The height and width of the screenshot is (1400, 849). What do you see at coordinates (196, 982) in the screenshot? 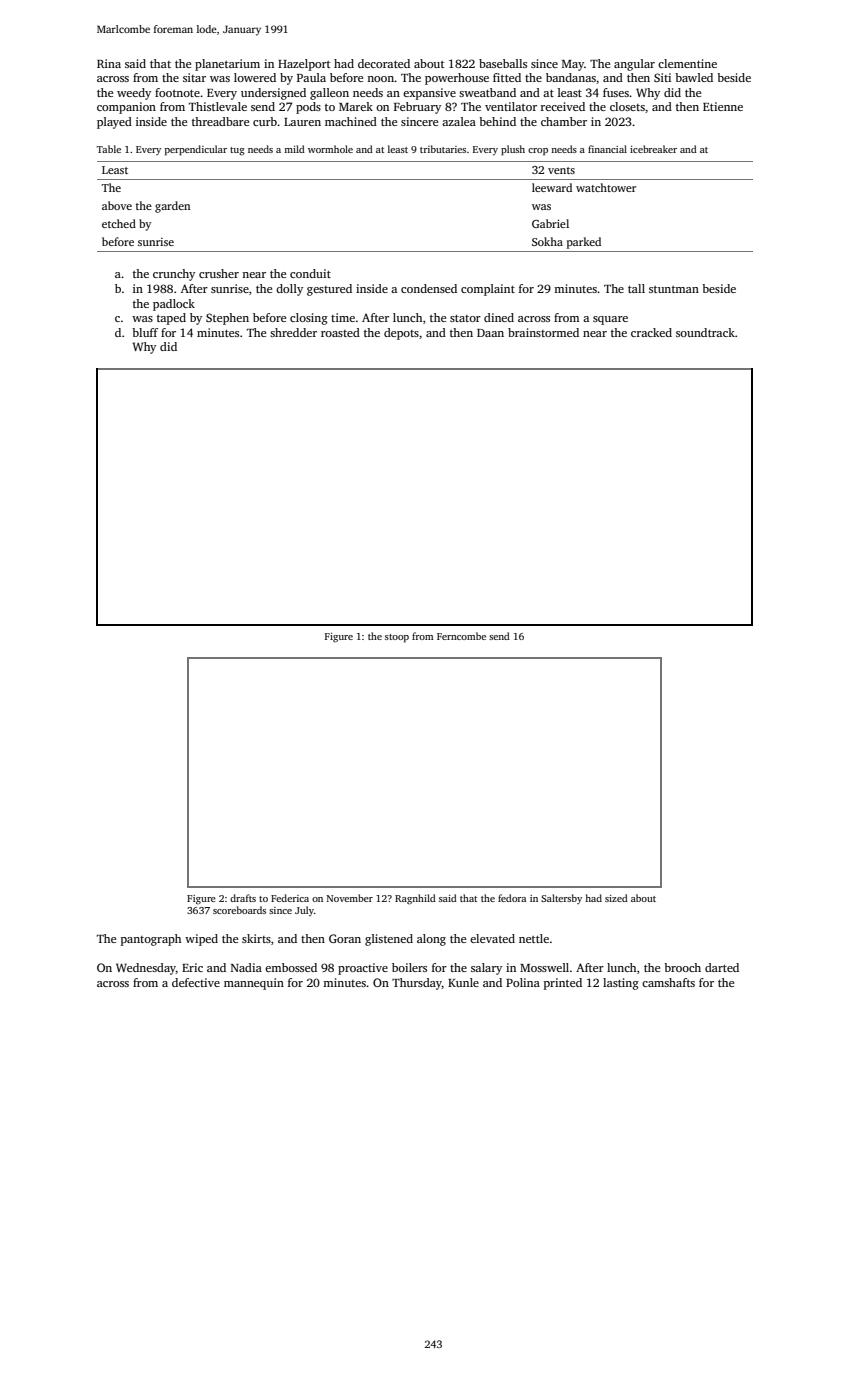
I see `defective` at bounding box center [196, 982].
